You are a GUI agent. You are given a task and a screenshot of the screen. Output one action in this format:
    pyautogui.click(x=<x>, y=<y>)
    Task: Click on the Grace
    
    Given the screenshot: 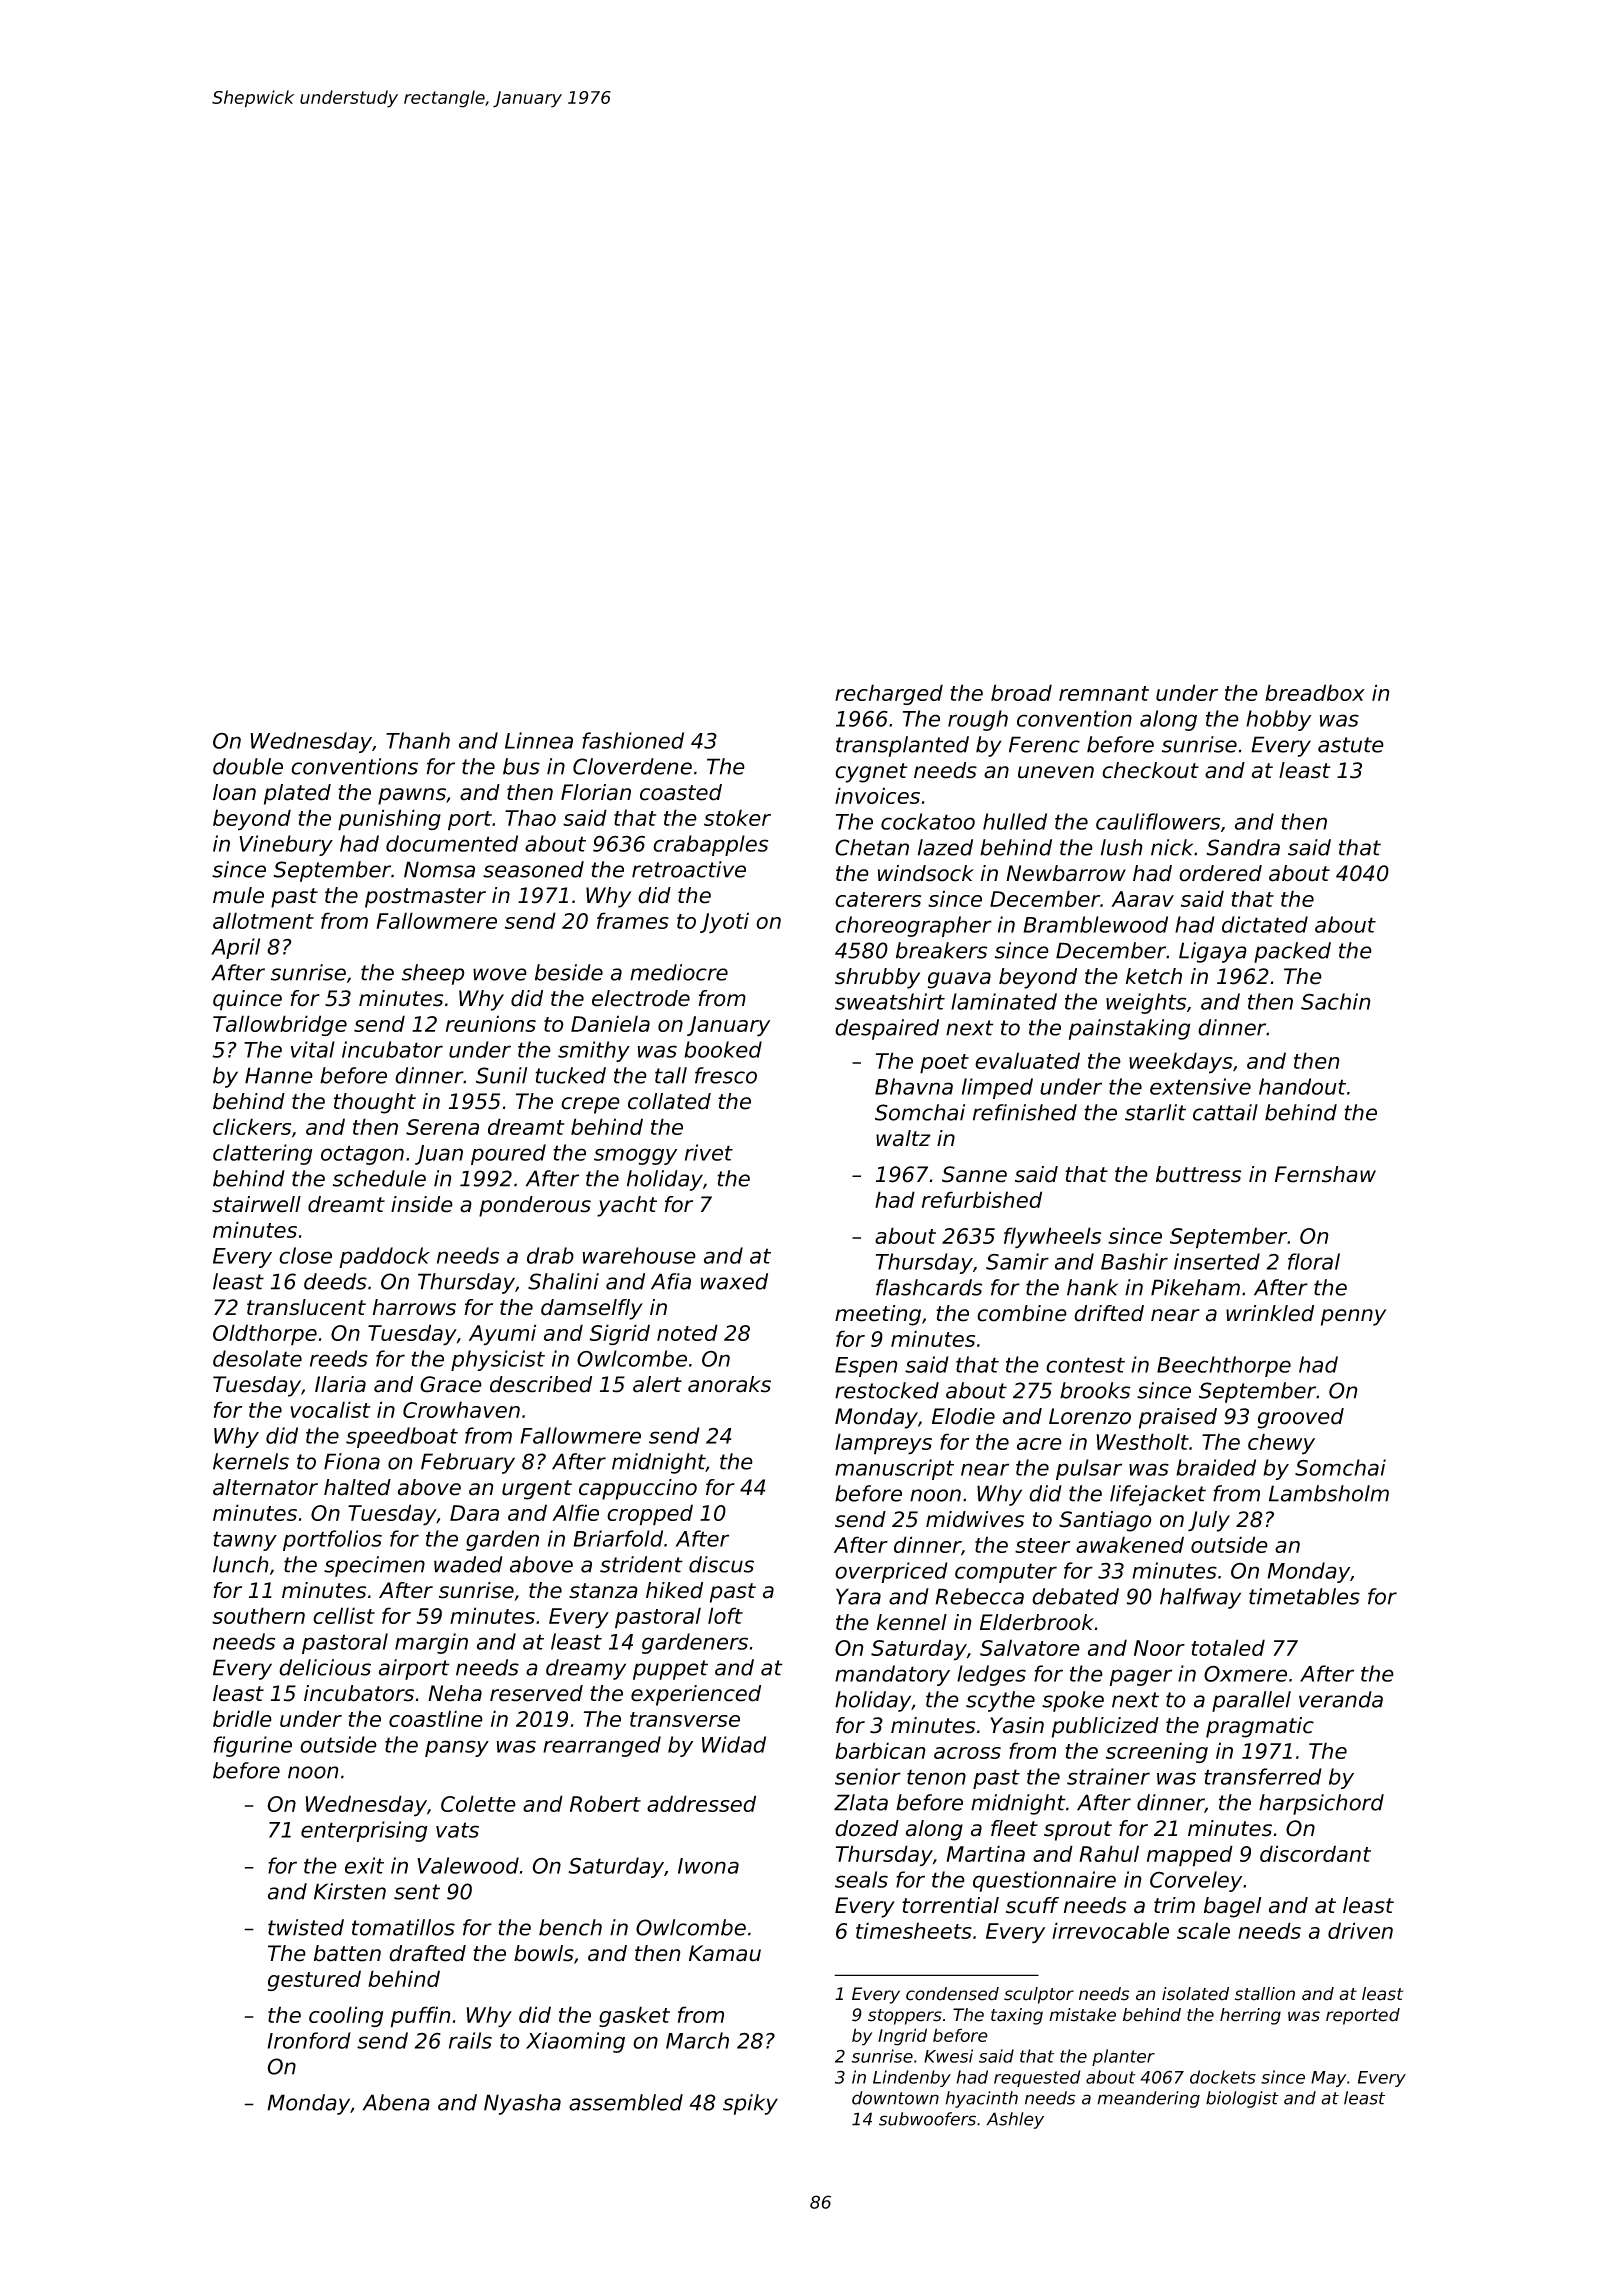 What is the action you would take?
    pyautogui.click(x=451, y=1384)
